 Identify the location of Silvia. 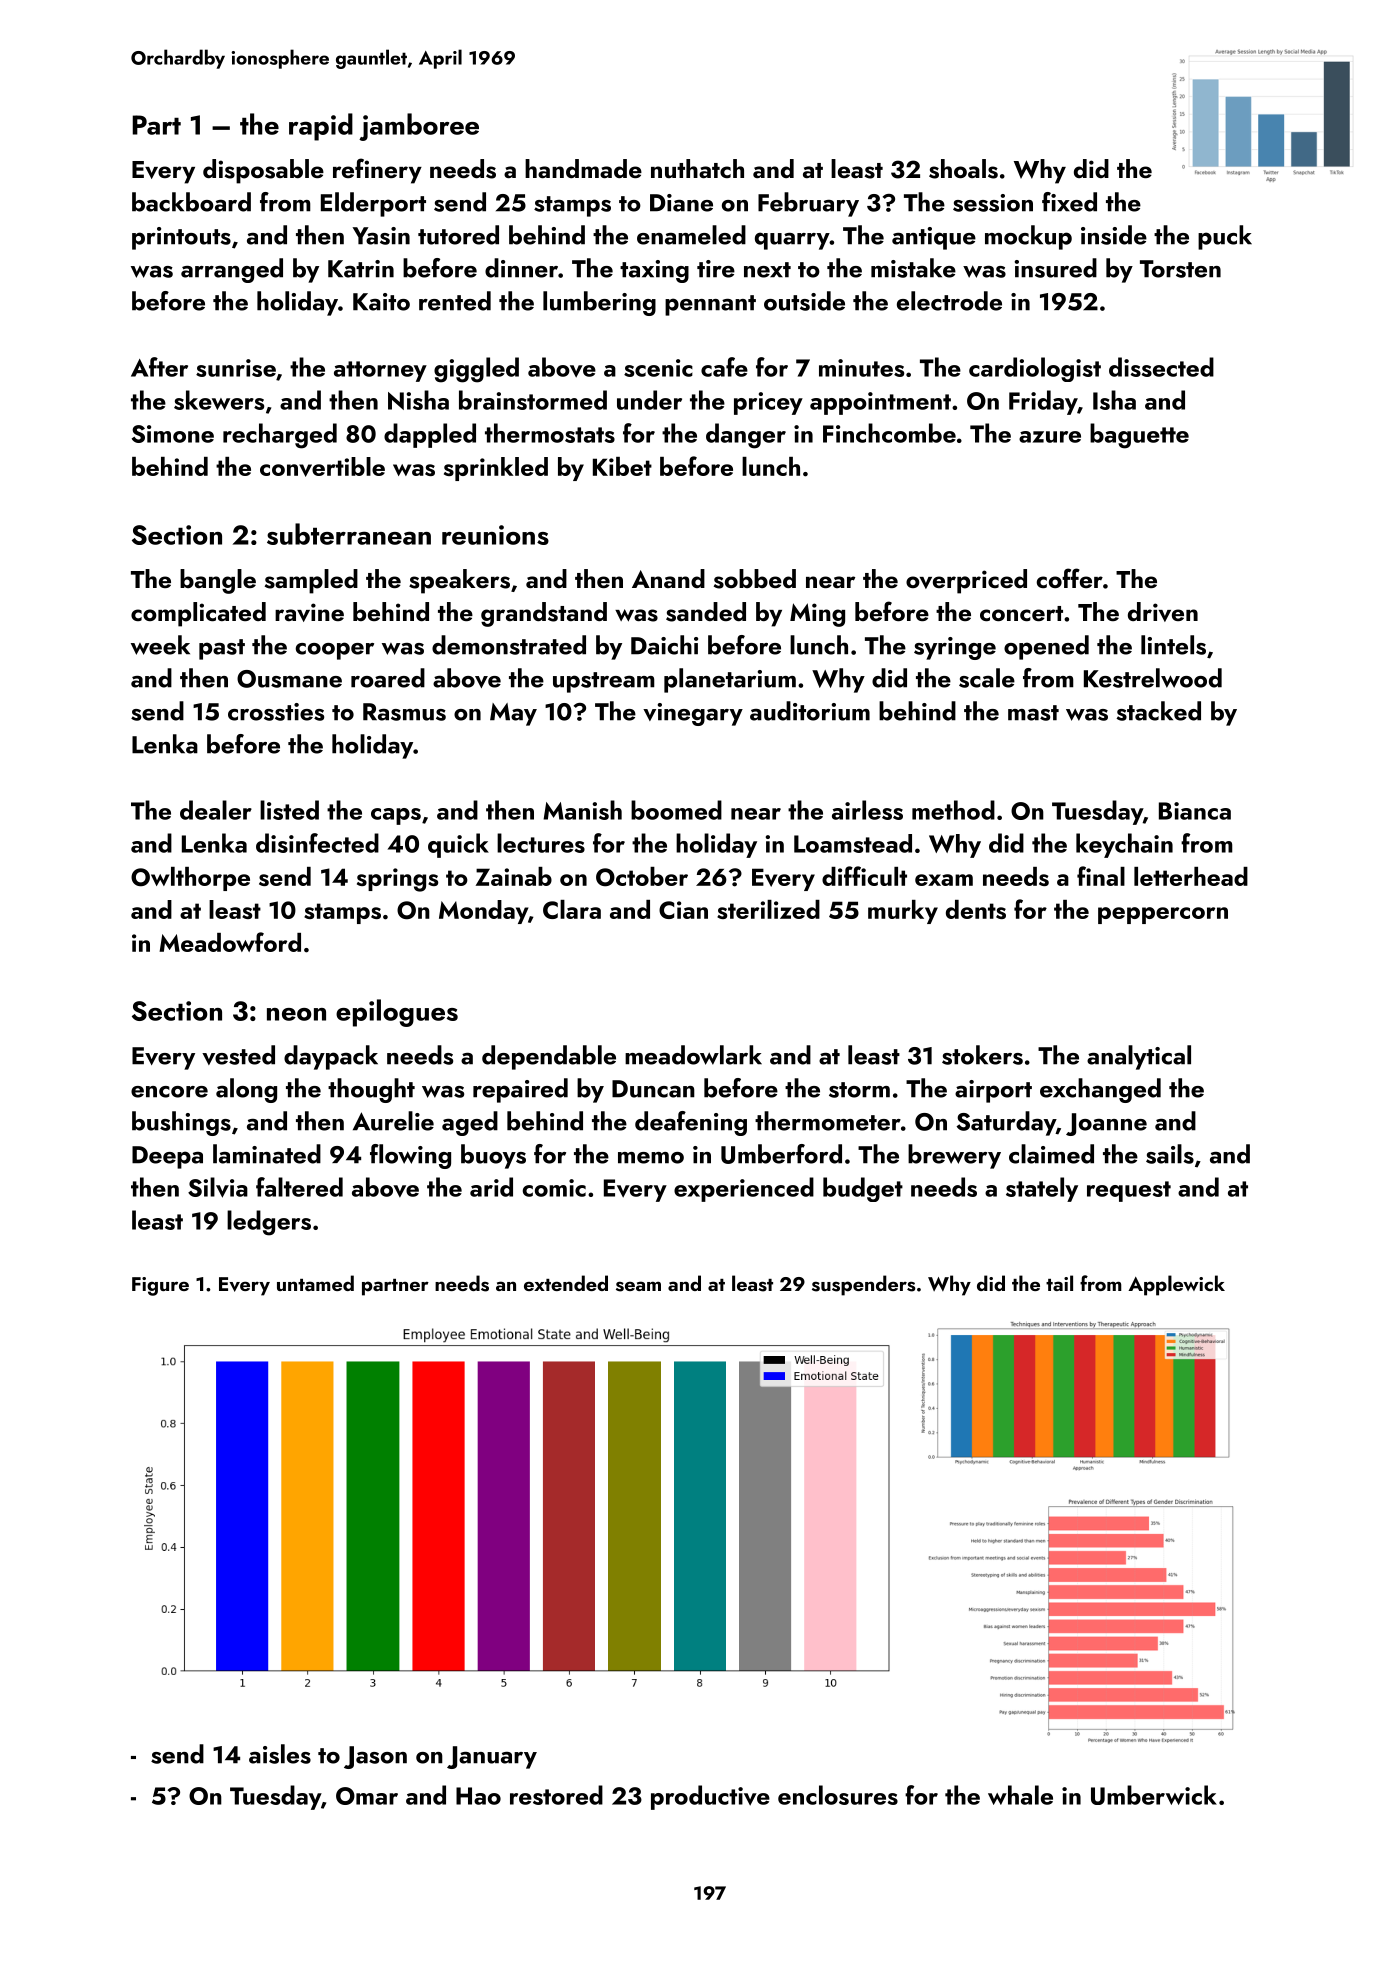
(218, 1187).
